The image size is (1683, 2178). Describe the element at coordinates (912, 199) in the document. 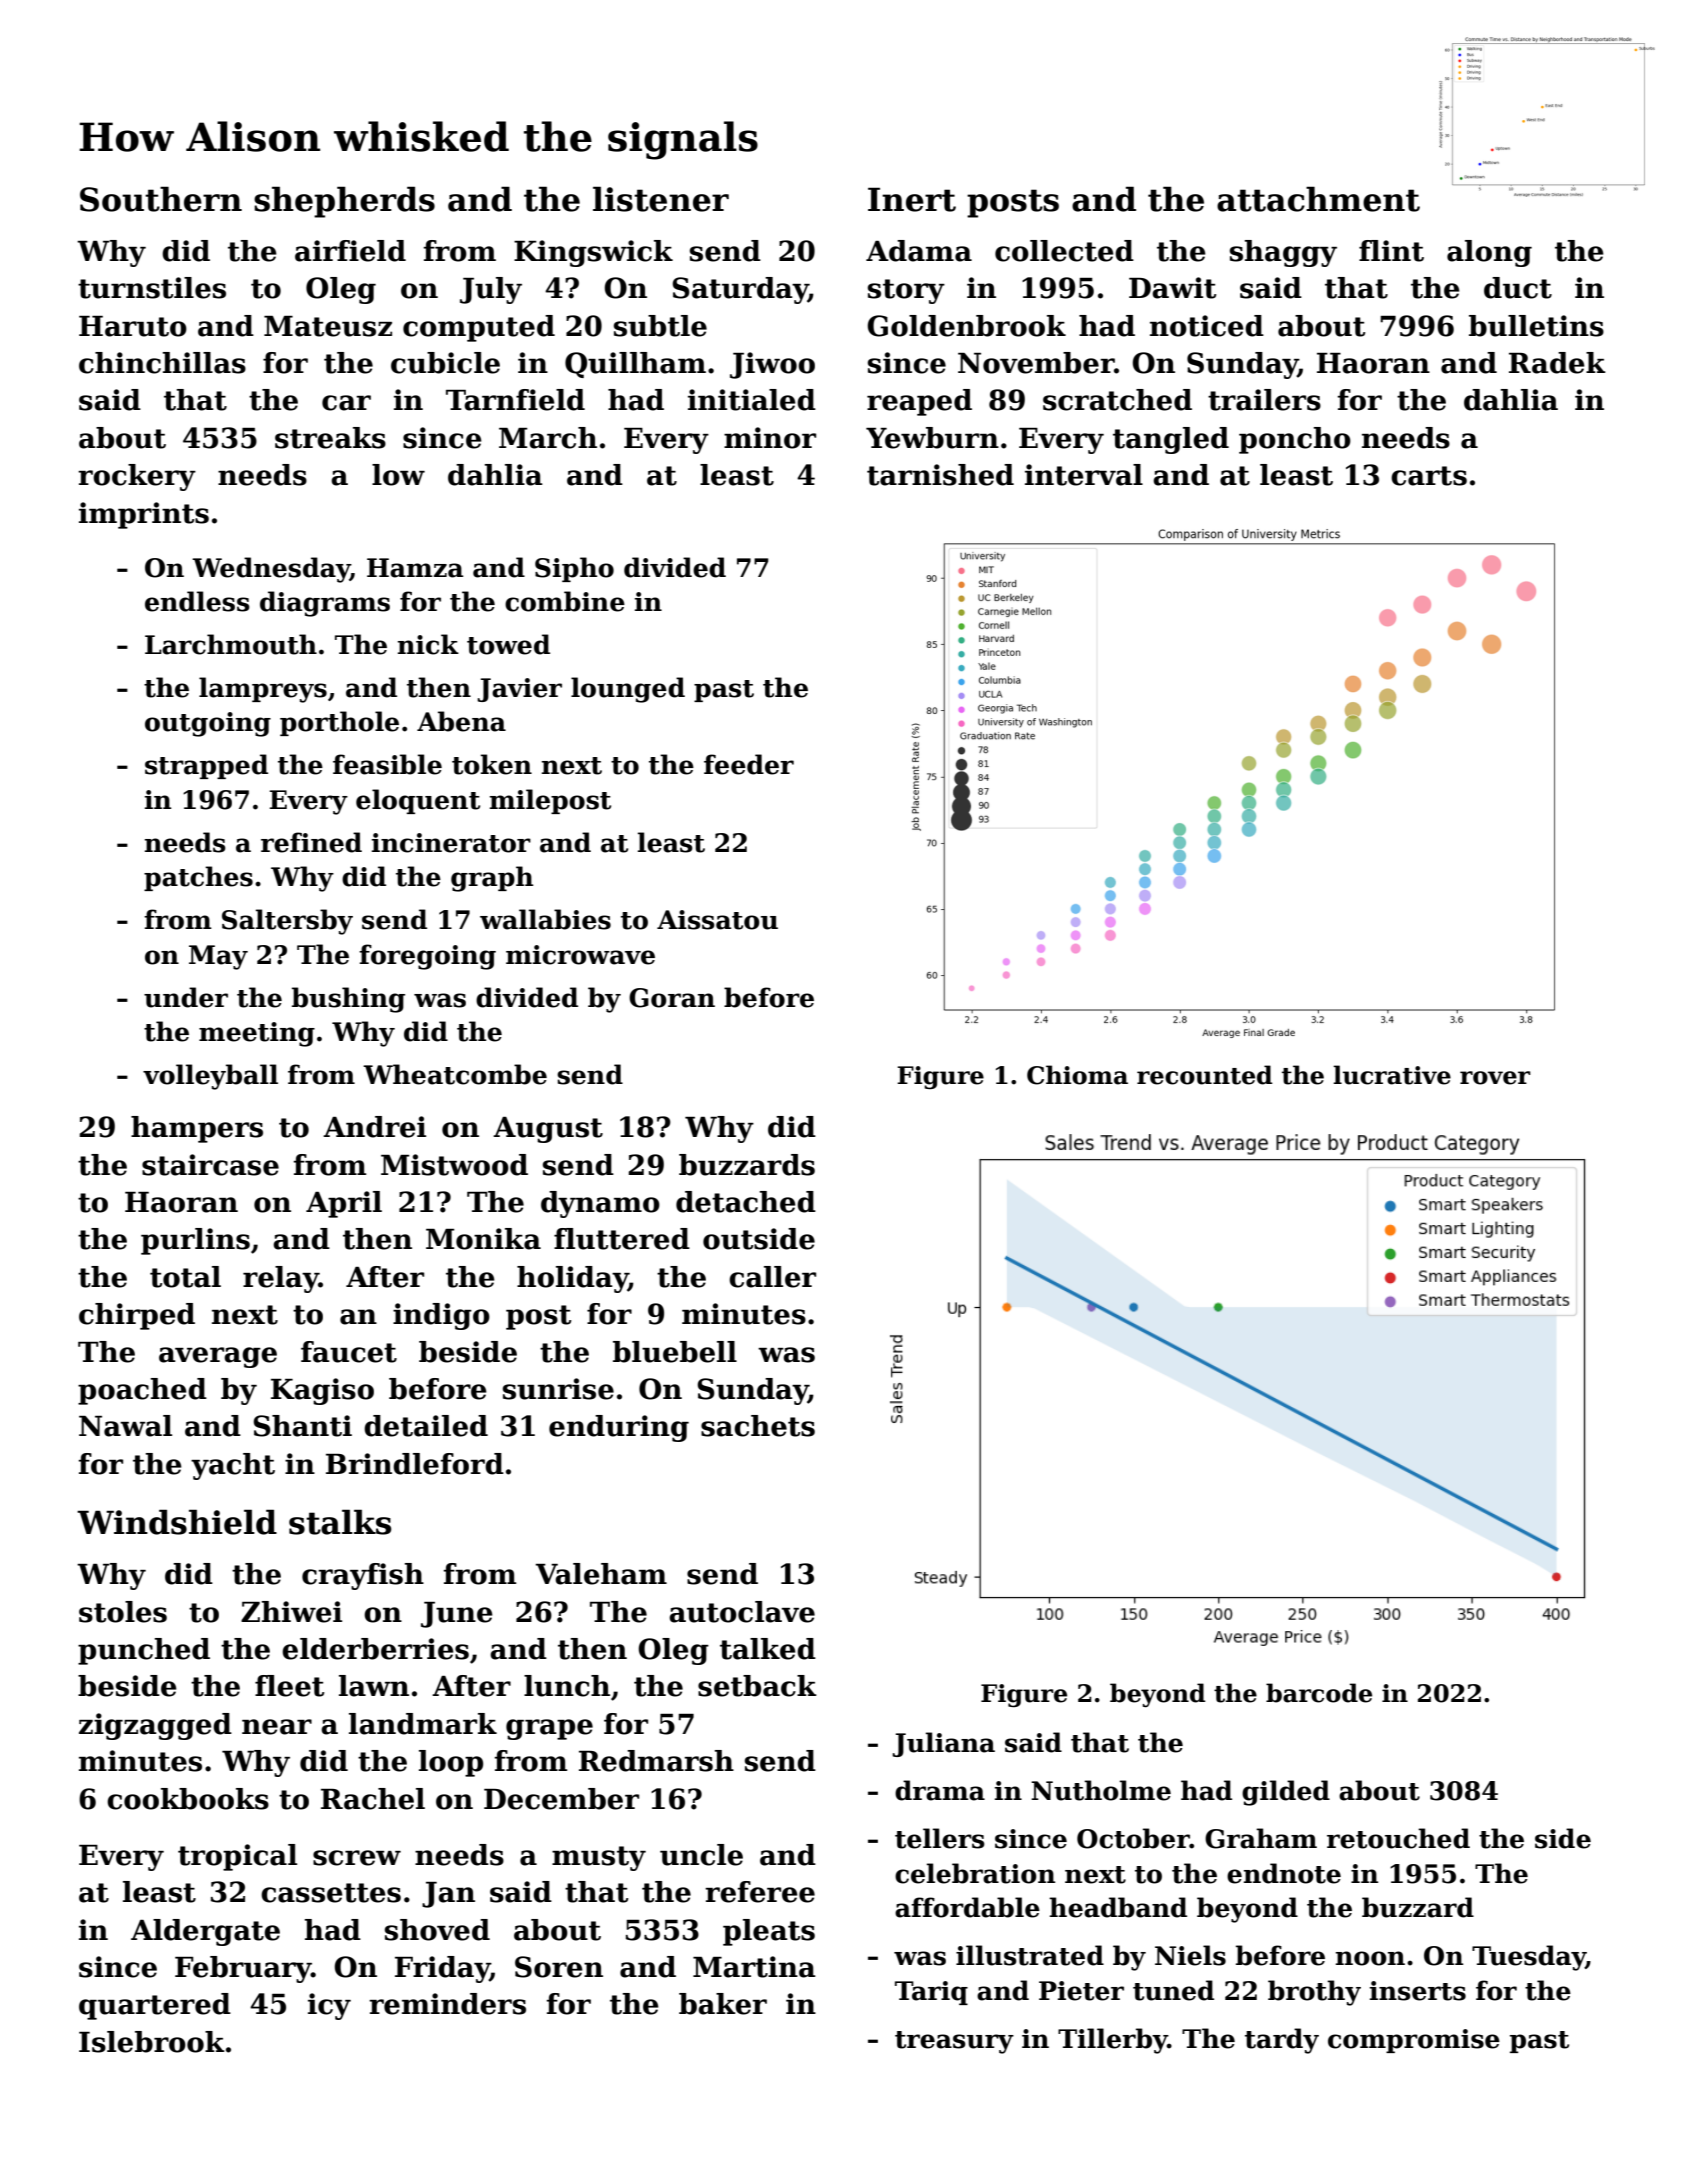

I see `Inert` at that location.
